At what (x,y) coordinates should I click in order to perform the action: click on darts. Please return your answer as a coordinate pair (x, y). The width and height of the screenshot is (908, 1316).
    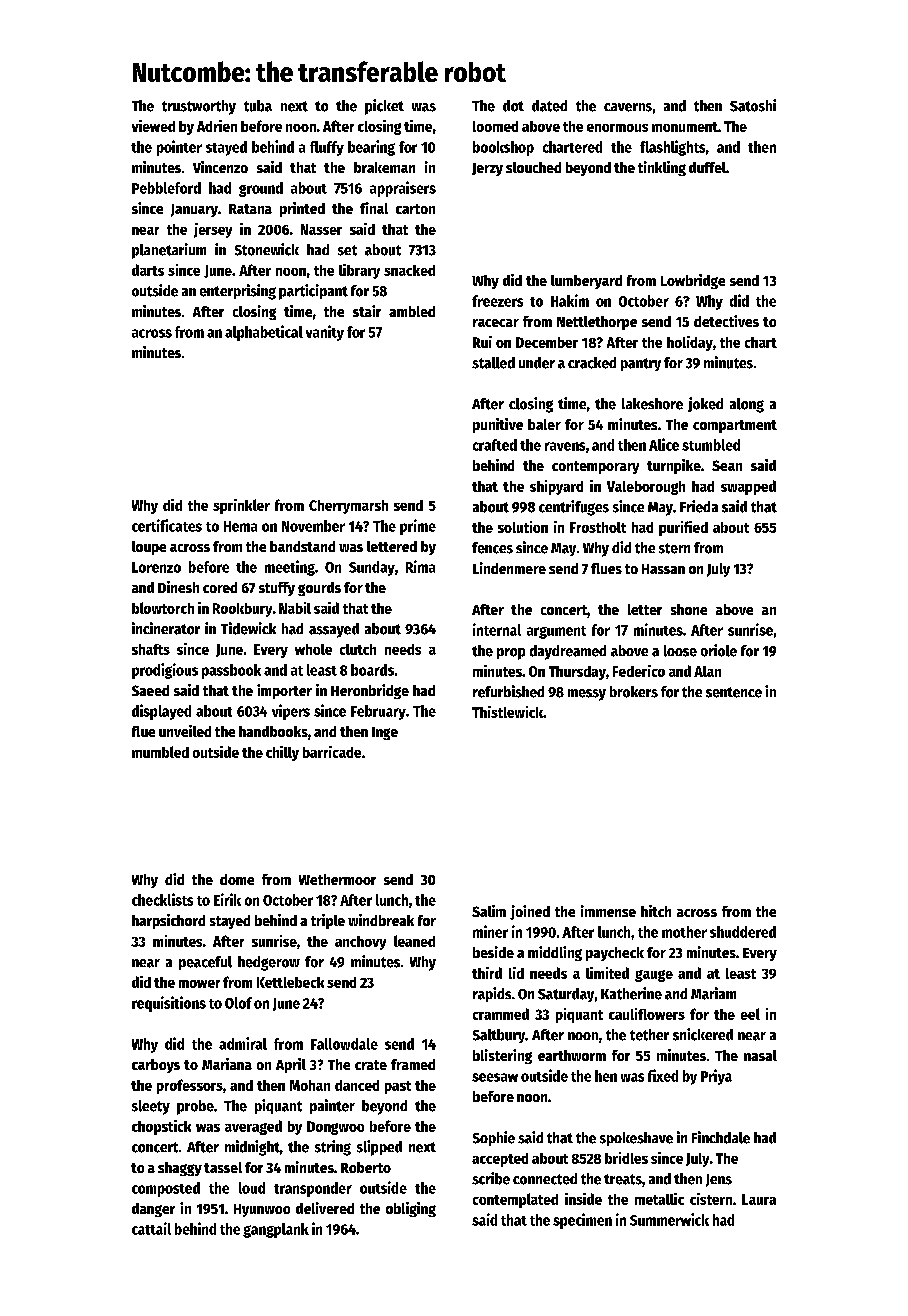
    Looking at the image, I should click on (148, 270).
